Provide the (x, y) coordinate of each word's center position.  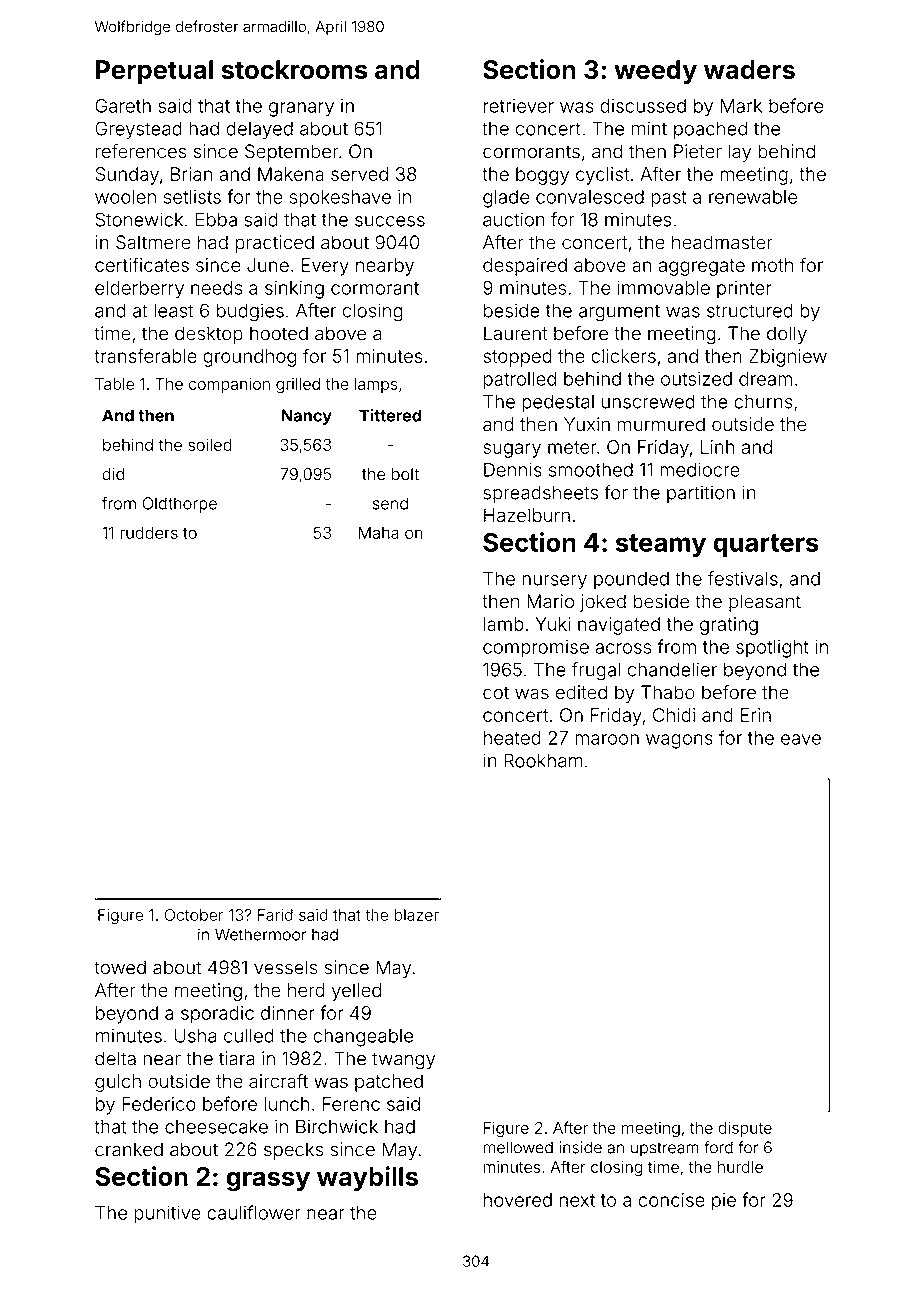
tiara (237, 1058)
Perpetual (154, 72)
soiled (209, 444)
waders (749, 69)
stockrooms (295, 69)
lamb (504, 624)
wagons (679, 741)
